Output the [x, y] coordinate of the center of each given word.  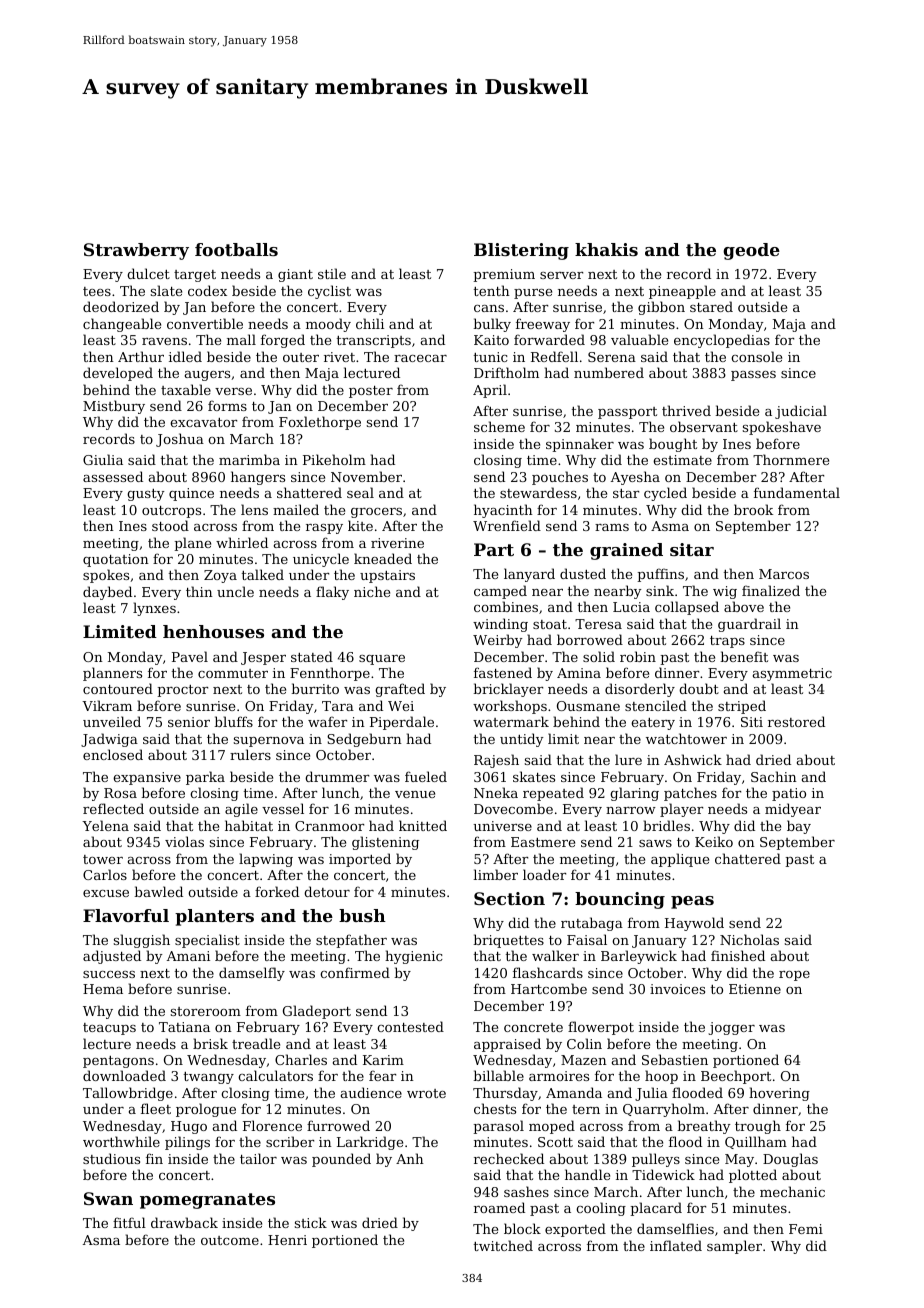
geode [751, 251]
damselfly [252, 974]
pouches [560, 478]
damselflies [675, 1228]
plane [192, 544]
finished [738, 955]
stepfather [351, 941]
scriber [290, 1141]
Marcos [784, 574]
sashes [526, 1191]
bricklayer [508, 690]
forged [283, 341]
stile [332, 273]
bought [673, 445]
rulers [250, 754]
